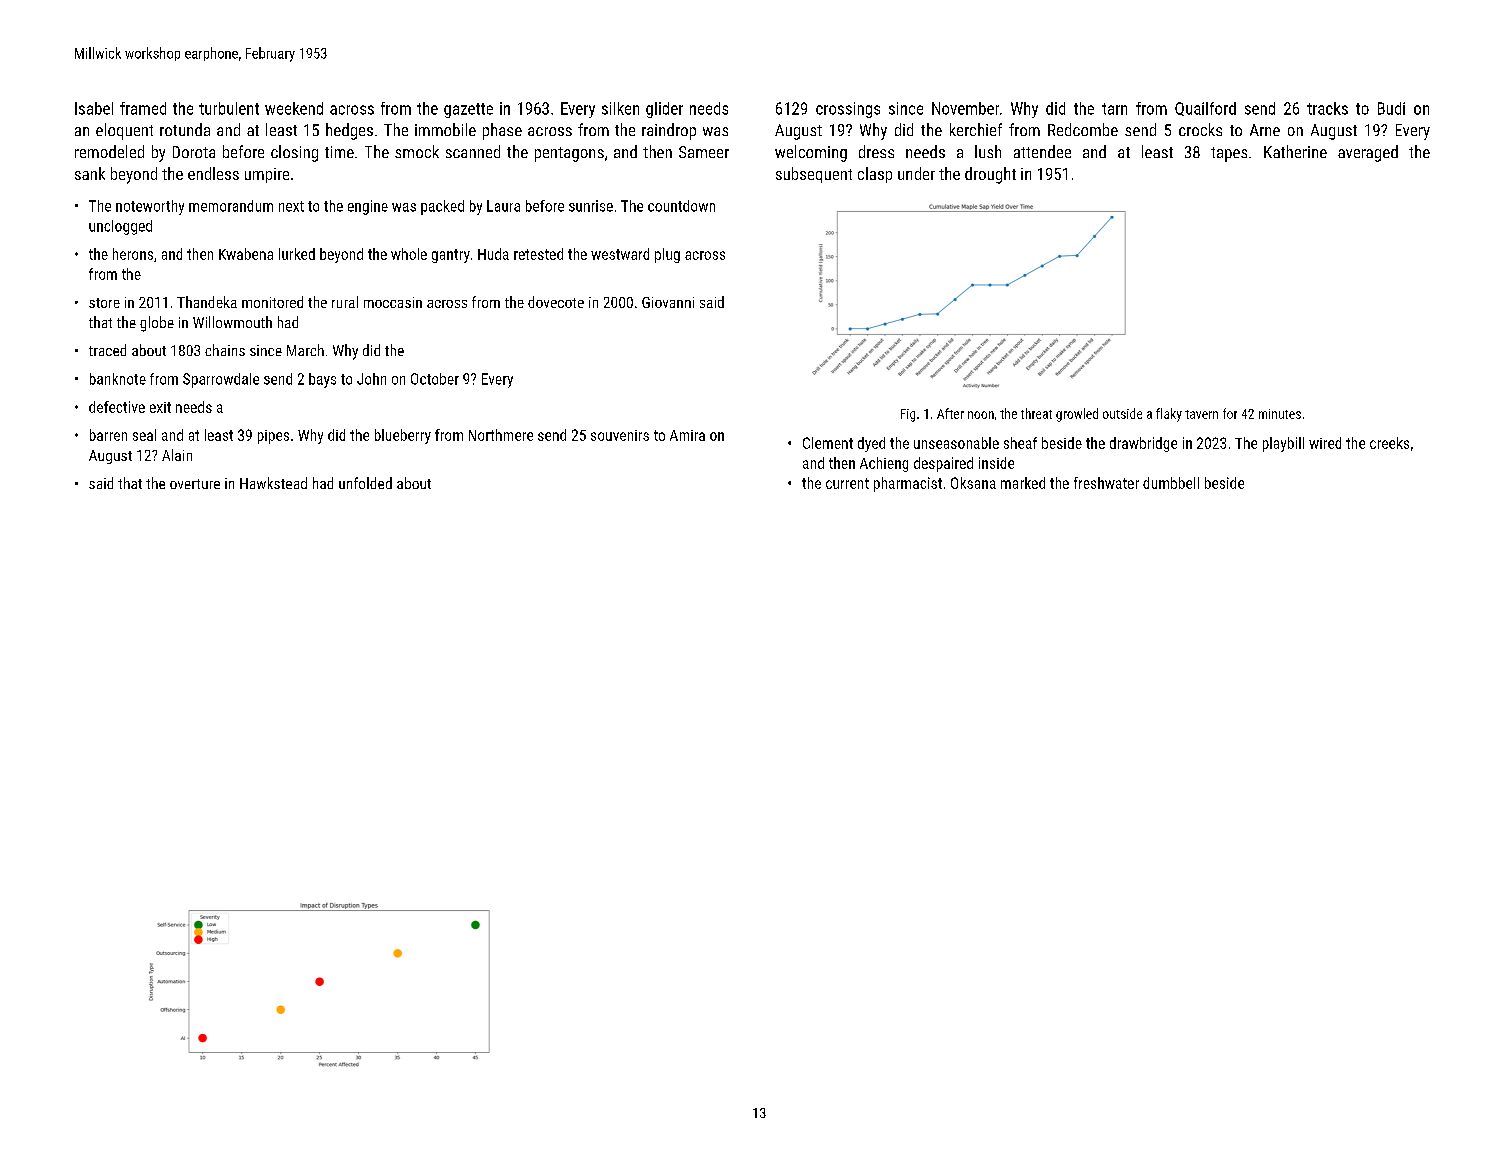  I want to click on averaged, so click(1368, 153).
